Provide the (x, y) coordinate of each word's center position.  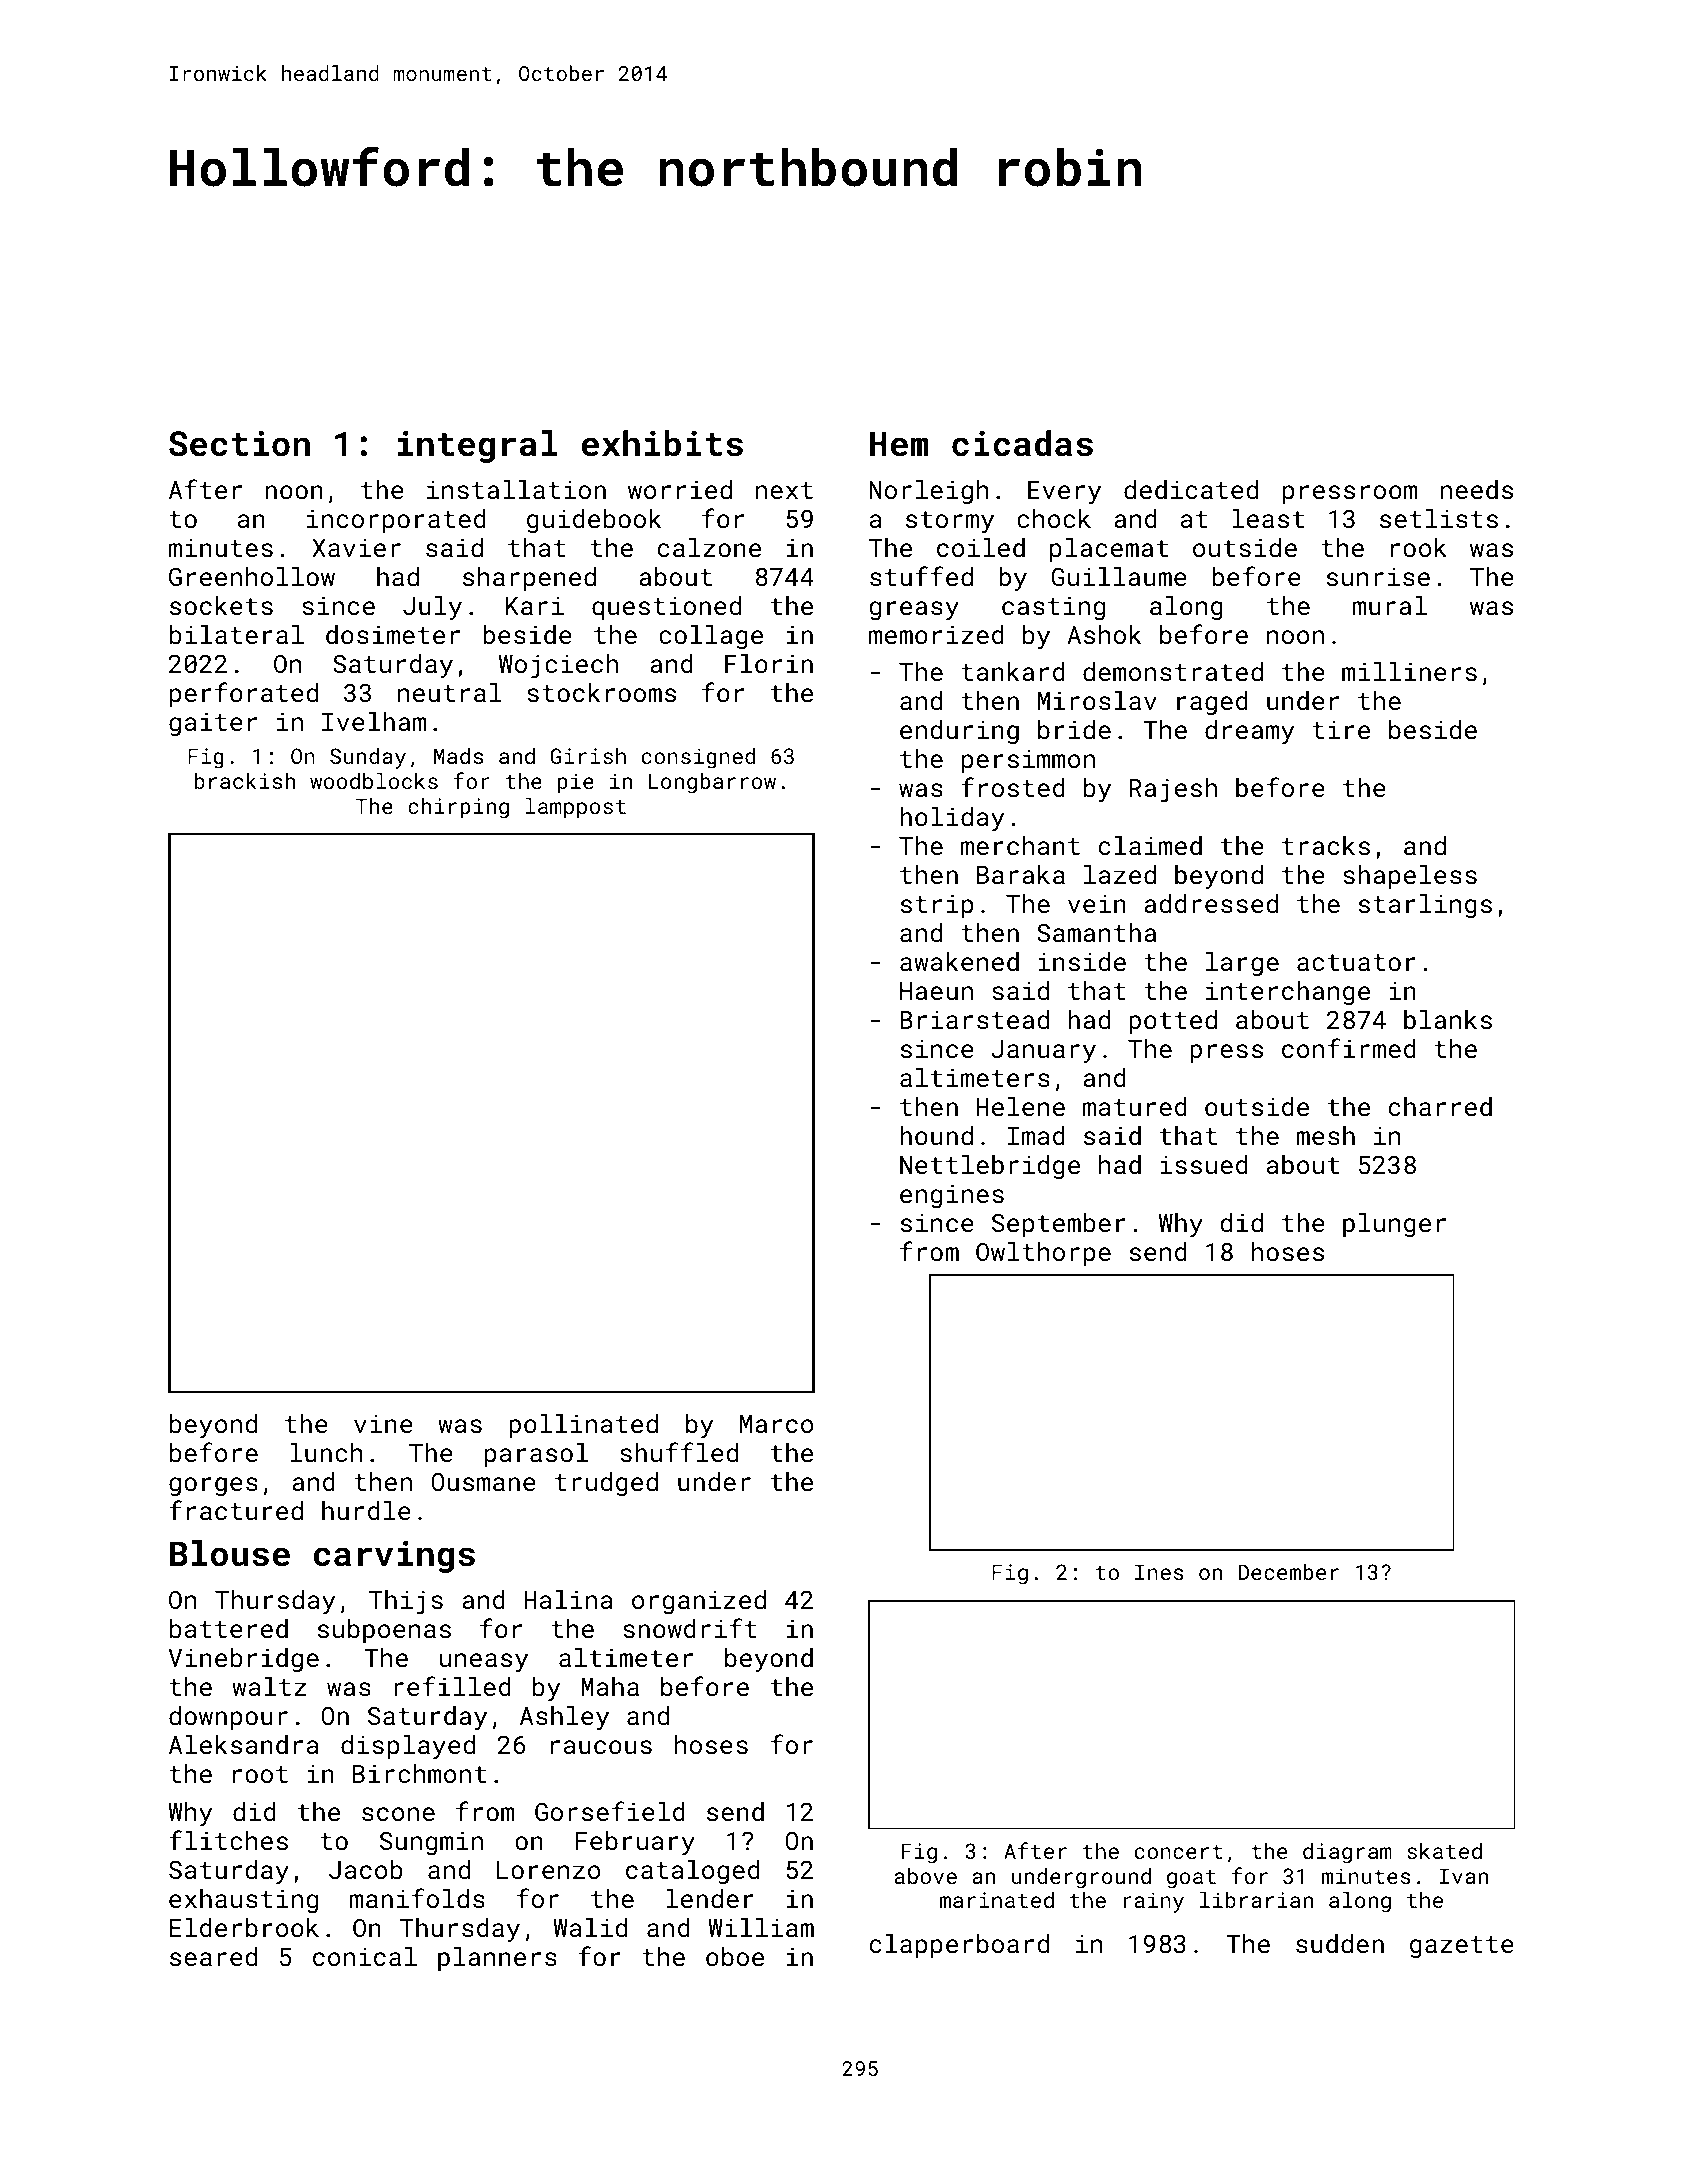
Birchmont (419, 1773)
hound (936, 1135)
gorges (213, 1487)
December (1288, 1572)
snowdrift (690, 1628)
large (1242, 964)
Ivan (1464, 1876)
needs (1477, 489)
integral (478, 446)
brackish (245, 781)
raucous (601, 1747)
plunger (1394, 1225)
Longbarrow (712, 783)
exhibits (662, 443)
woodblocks (374, 781)
